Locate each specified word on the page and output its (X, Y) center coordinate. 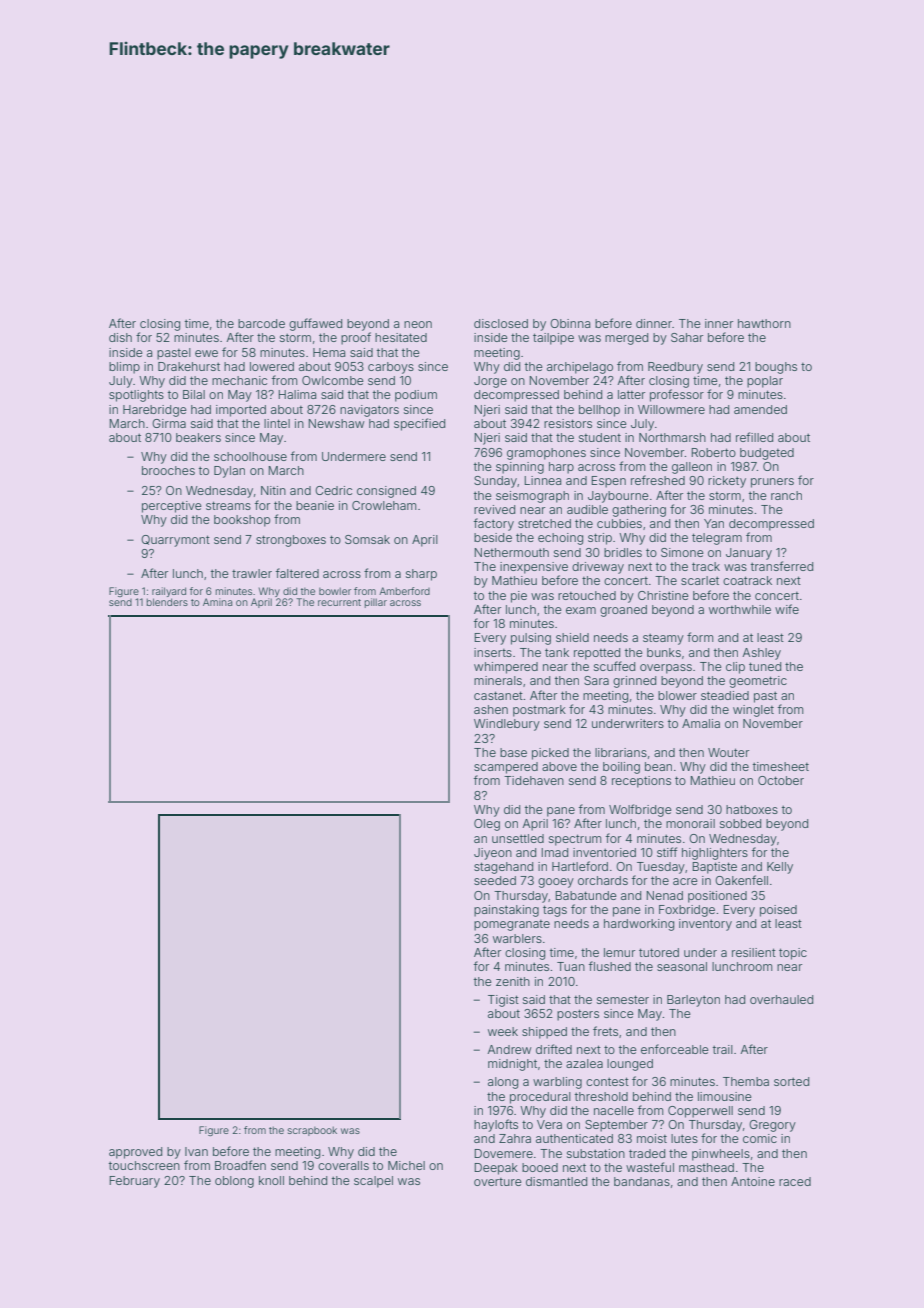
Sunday (495, 482)
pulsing (531, 639)
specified (419, 424)
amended (760, 409)
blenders (167, 602)
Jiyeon (493, 854)
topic (793, 954)
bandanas (642, 1181)
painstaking (506, 911)
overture (498, 1182)
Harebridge (155, 411)
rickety (727, 482)
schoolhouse (250, 456)
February (134, 1182)
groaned (623, 611)
